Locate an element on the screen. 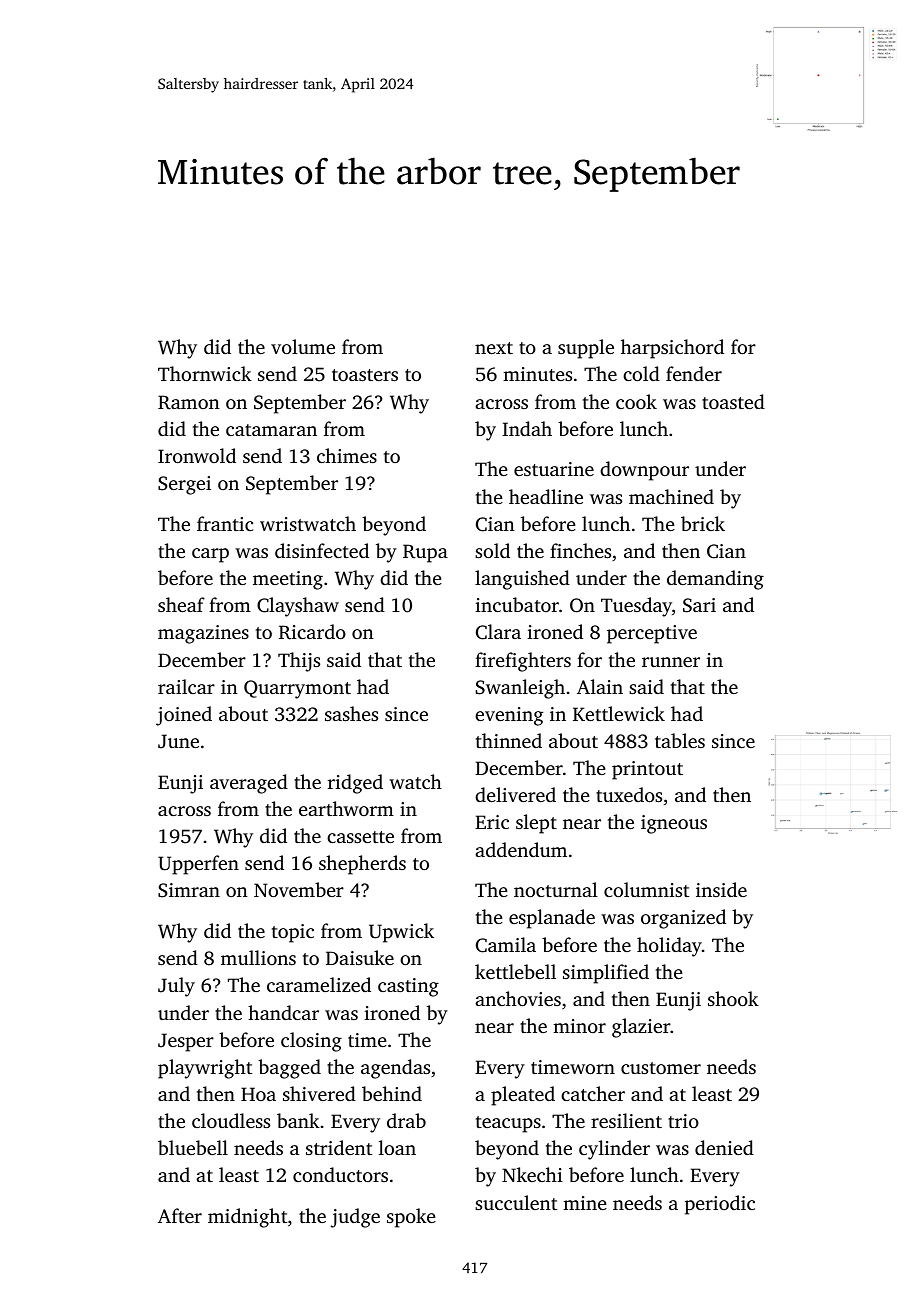  succulent is located at coordinates (516, 1202).
